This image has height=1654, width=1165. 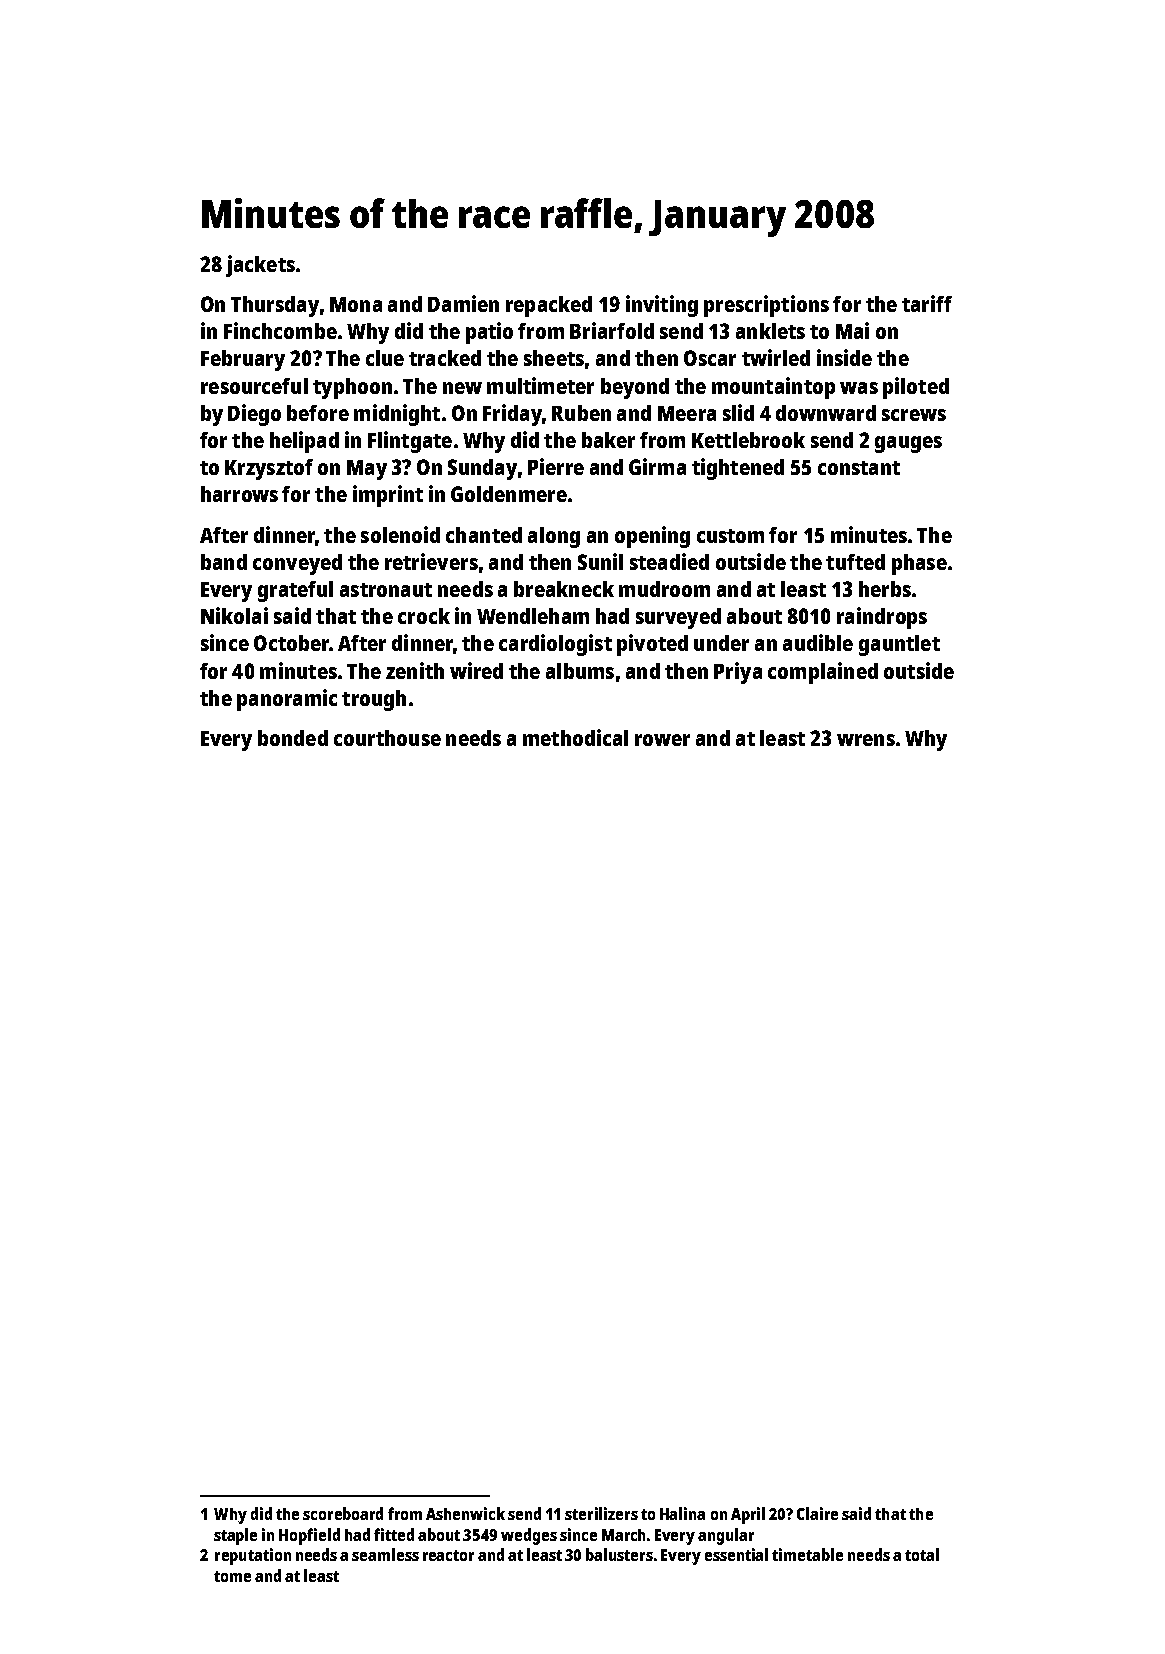 I want to click on midnight, so click(x=397, y=415).
